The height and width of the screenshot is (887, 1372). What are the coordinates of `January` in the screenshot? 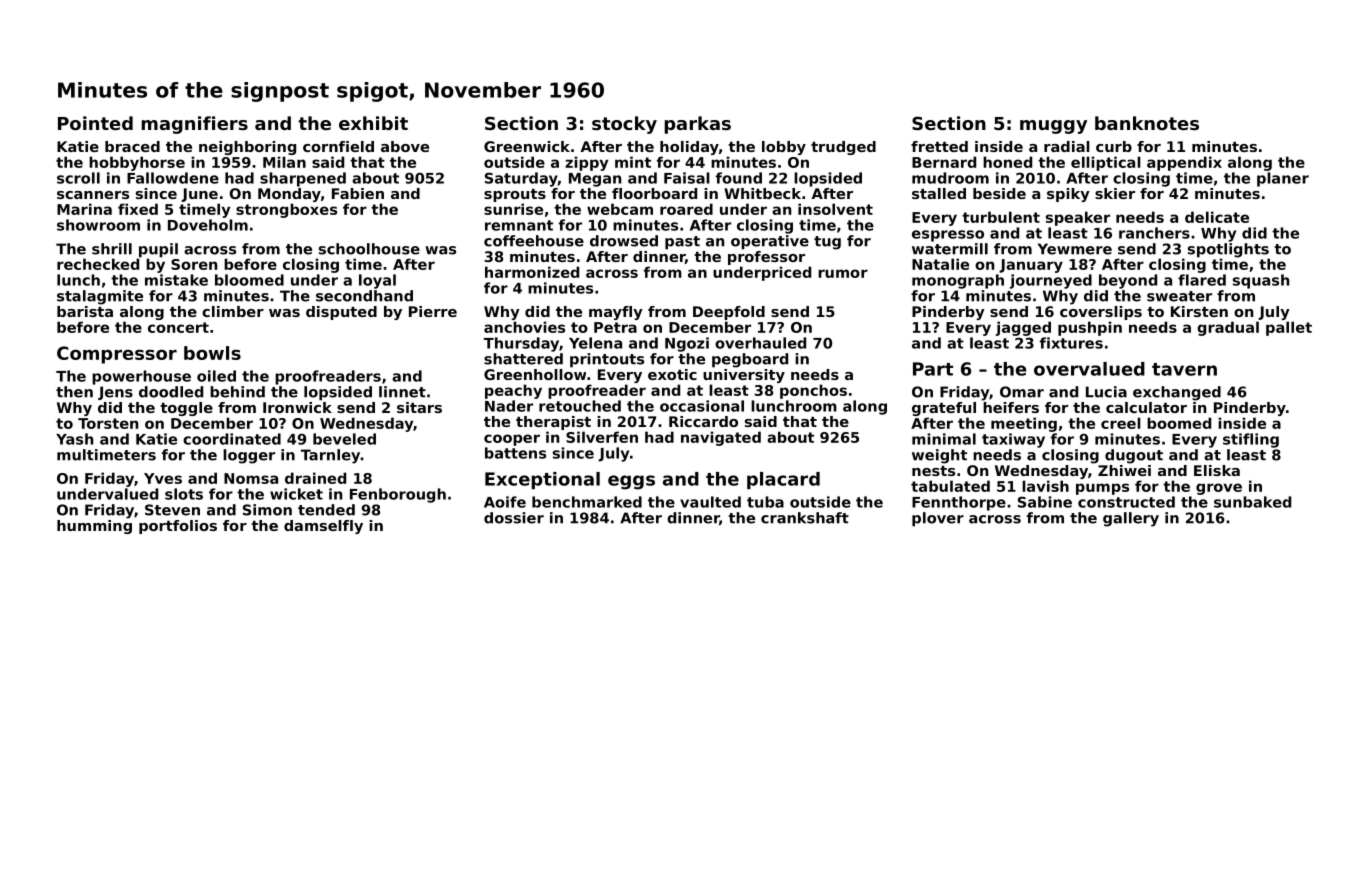 It's located at (1031, 266).
